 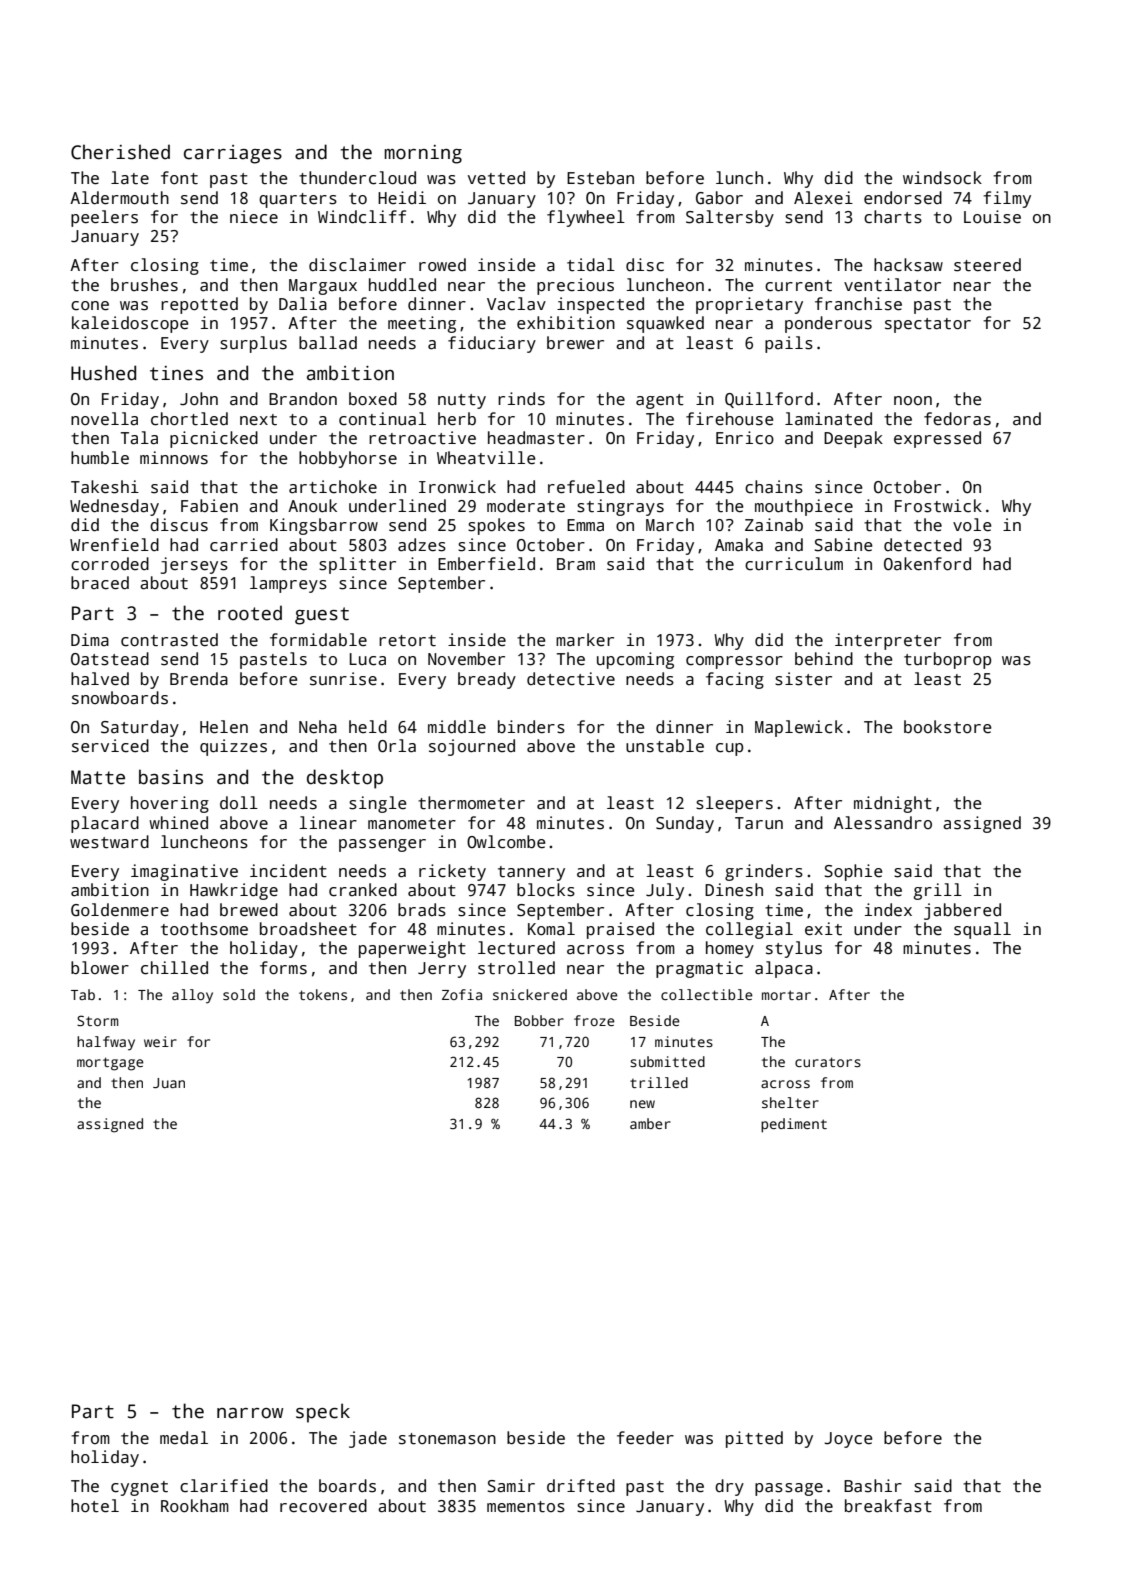 I want to click on mortar, so click(x=786, y=995).
